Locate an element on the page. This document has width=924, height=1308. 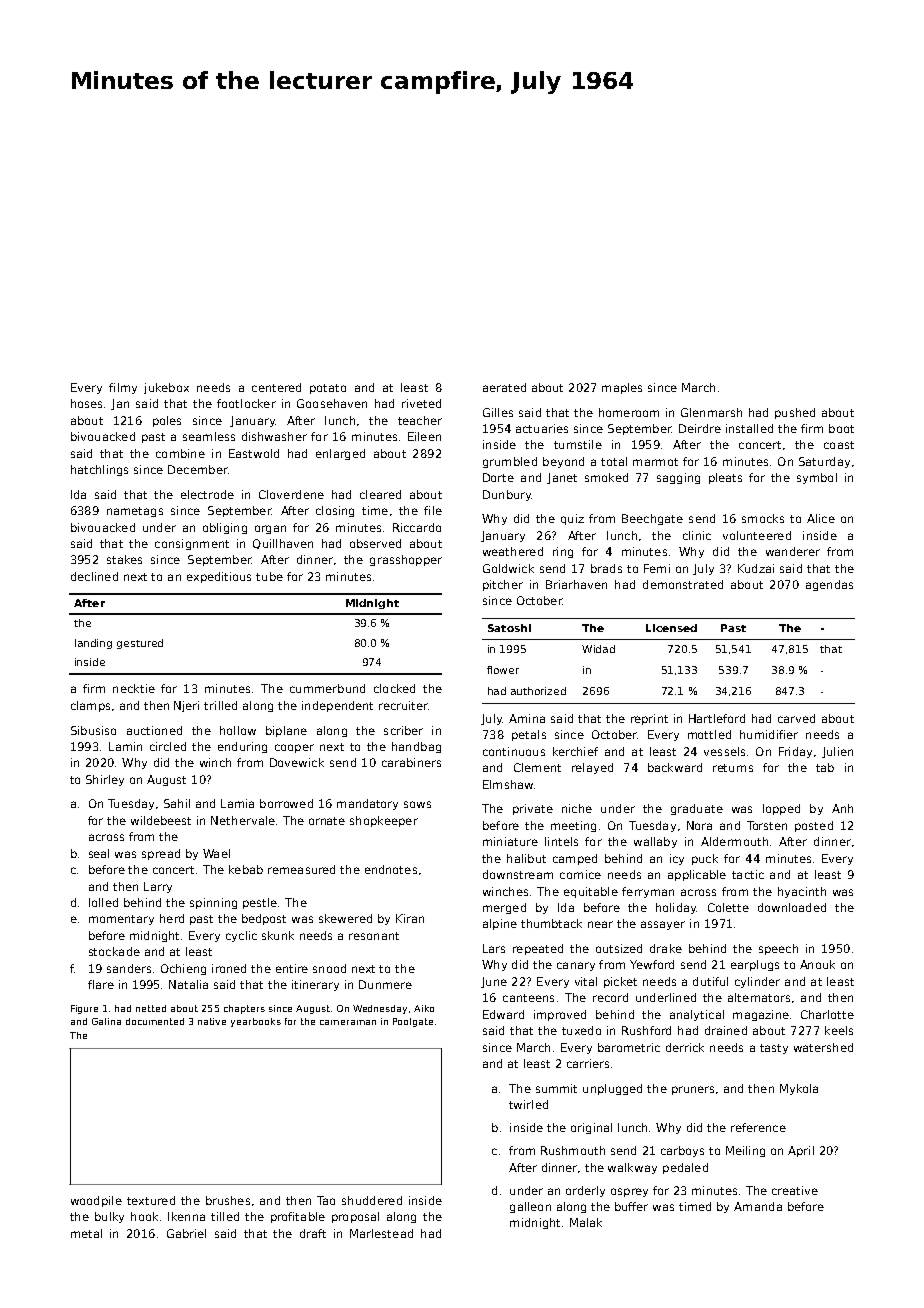
jukebox is located at coordinates (166, 388).
